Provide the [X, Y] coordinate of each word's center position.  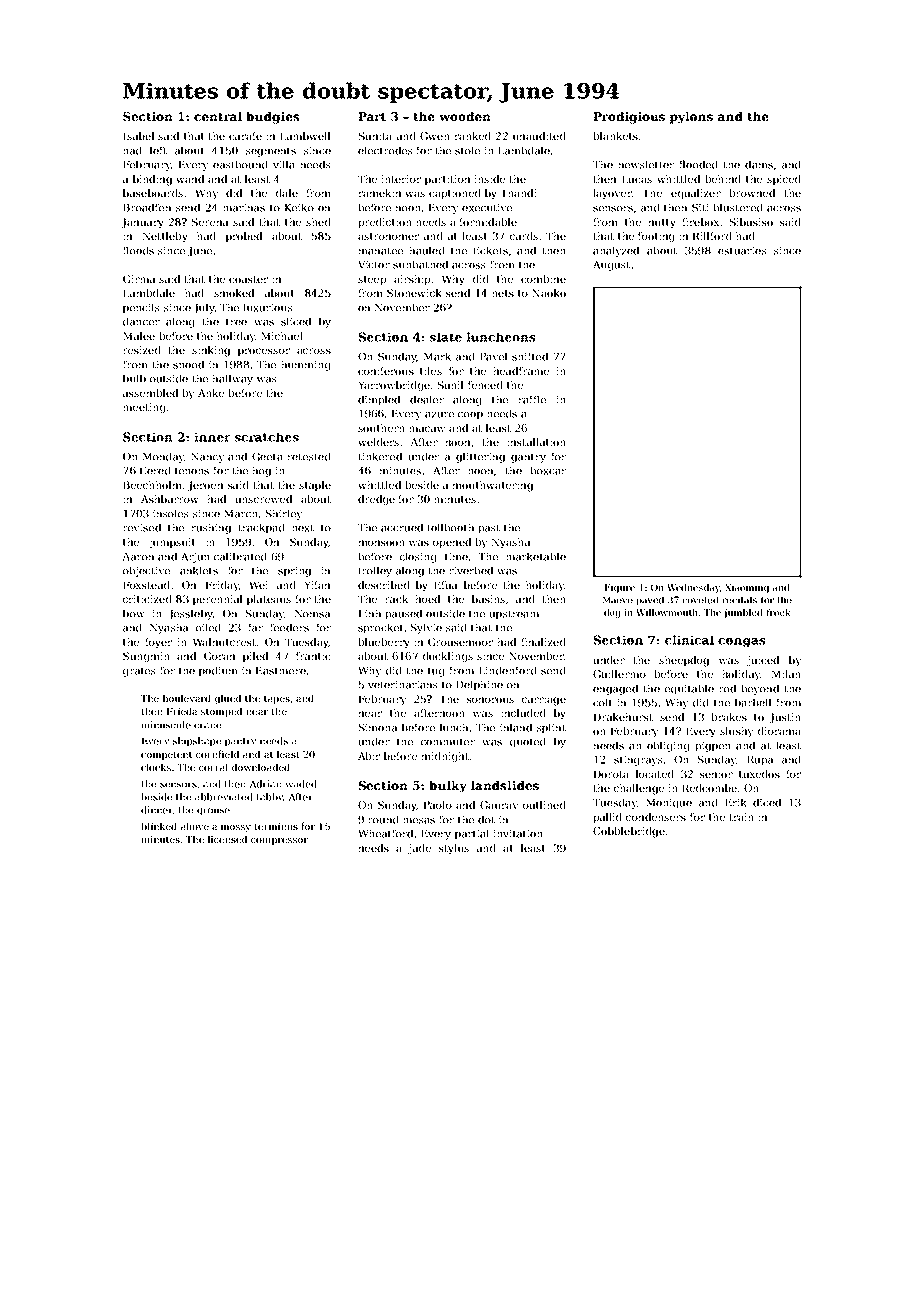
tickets [490, 250]
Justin [785, 718]
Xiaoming [747, 588]
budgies [273, 118]
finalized [544, 642]
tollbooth [450, 527]
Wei [258, 585]
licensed [227, 839]
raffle [532, 399]
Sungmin [146, 657]
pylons [691, 118]
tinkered [380, 456]
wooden [465, 116]
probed [244, 237]
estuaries [742, 251]
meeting [144, 408]
